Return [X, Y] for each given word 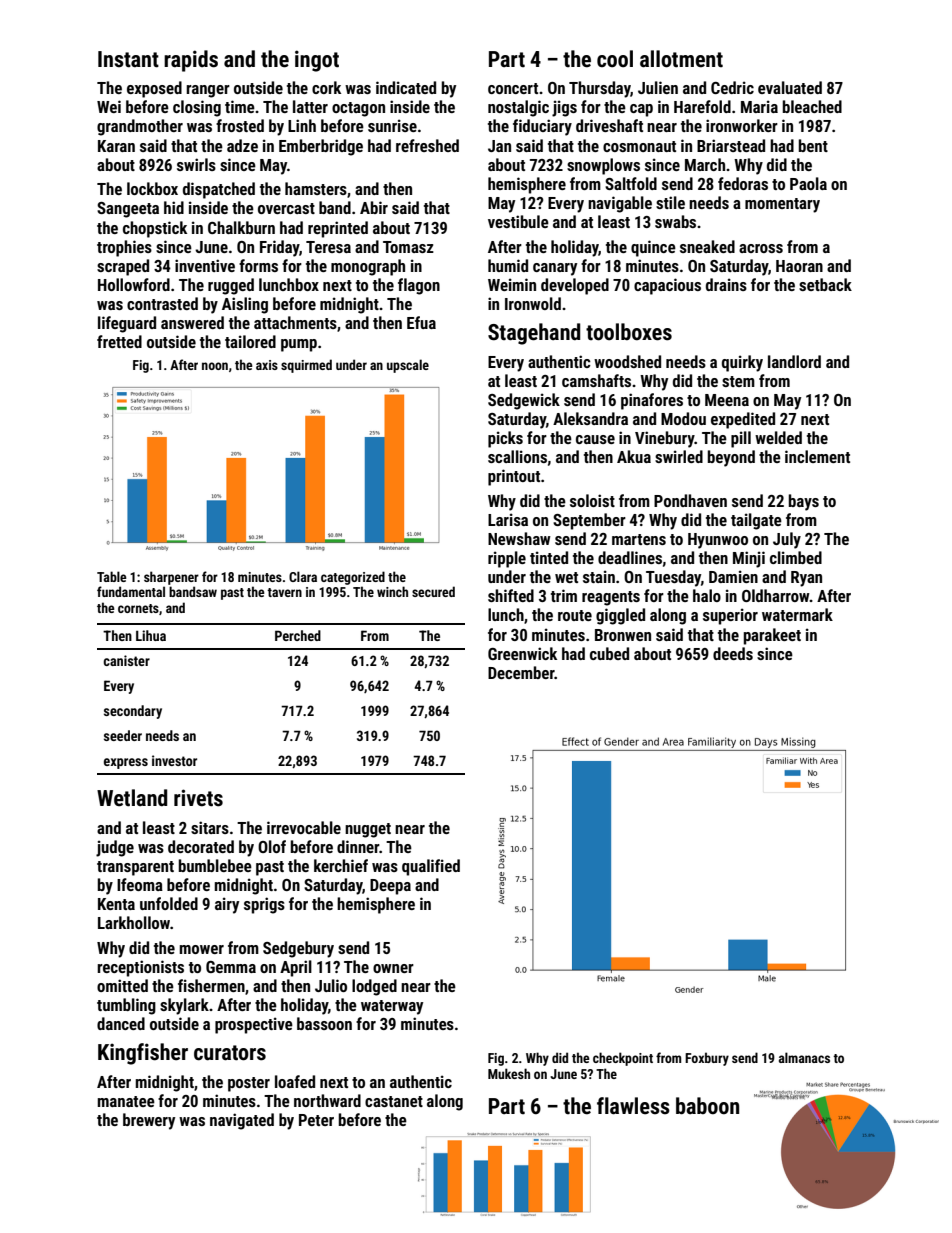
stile [670, 202]
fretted [119, 341]
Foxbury [707, 1059]
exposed [154, 89]
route [575, 615]
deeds [733, 653]
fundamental [131, 591]
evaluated [790, 87]
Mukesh [509, 1073]
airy [227, 905]
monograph [368, 267]
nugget [368, 830]
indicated [406, 87]
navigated [242, 1121]
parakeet [772, 636]
